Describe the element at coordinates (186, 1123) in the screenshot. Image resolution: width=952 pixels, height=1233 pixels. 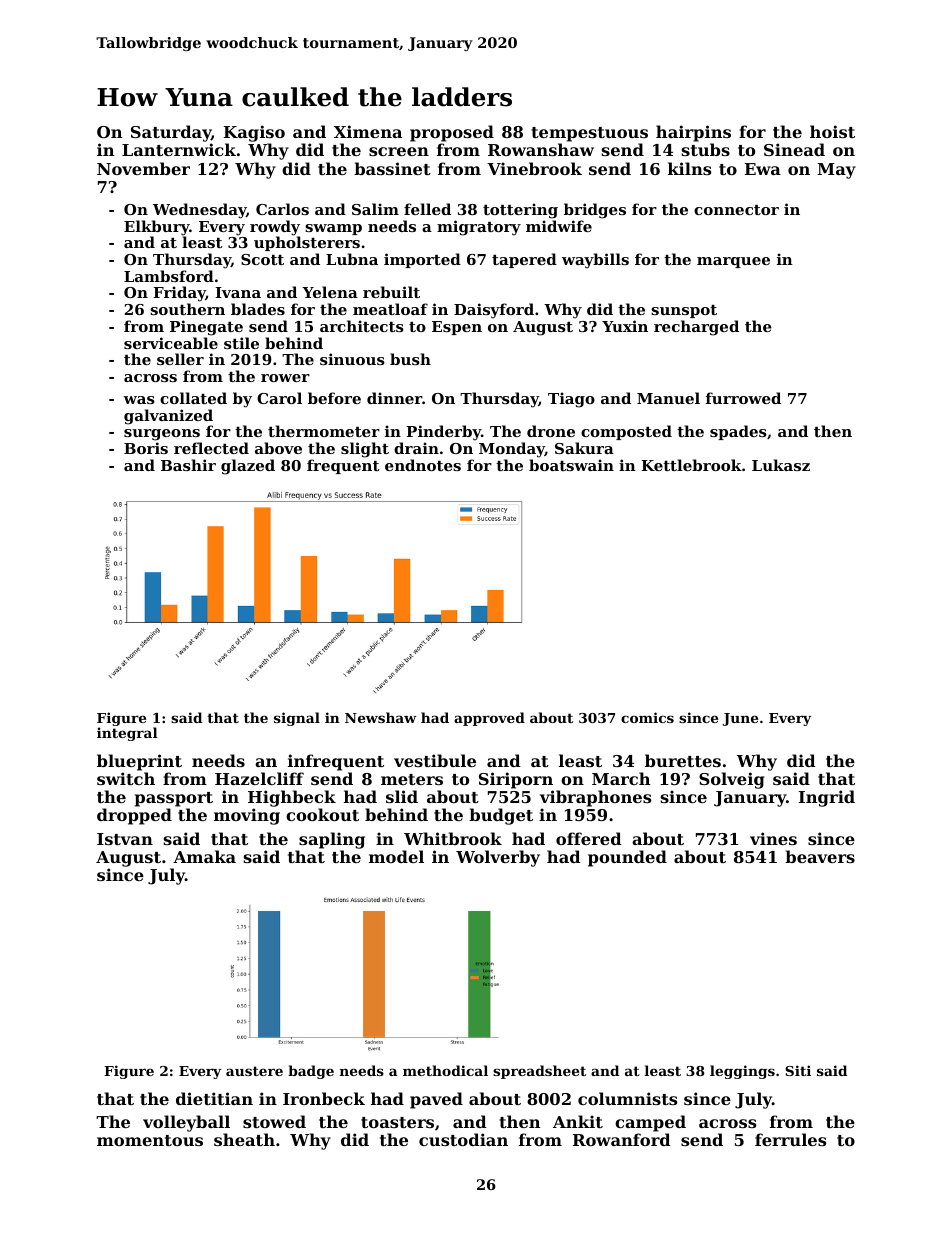
I see `volleyball` at that location.
